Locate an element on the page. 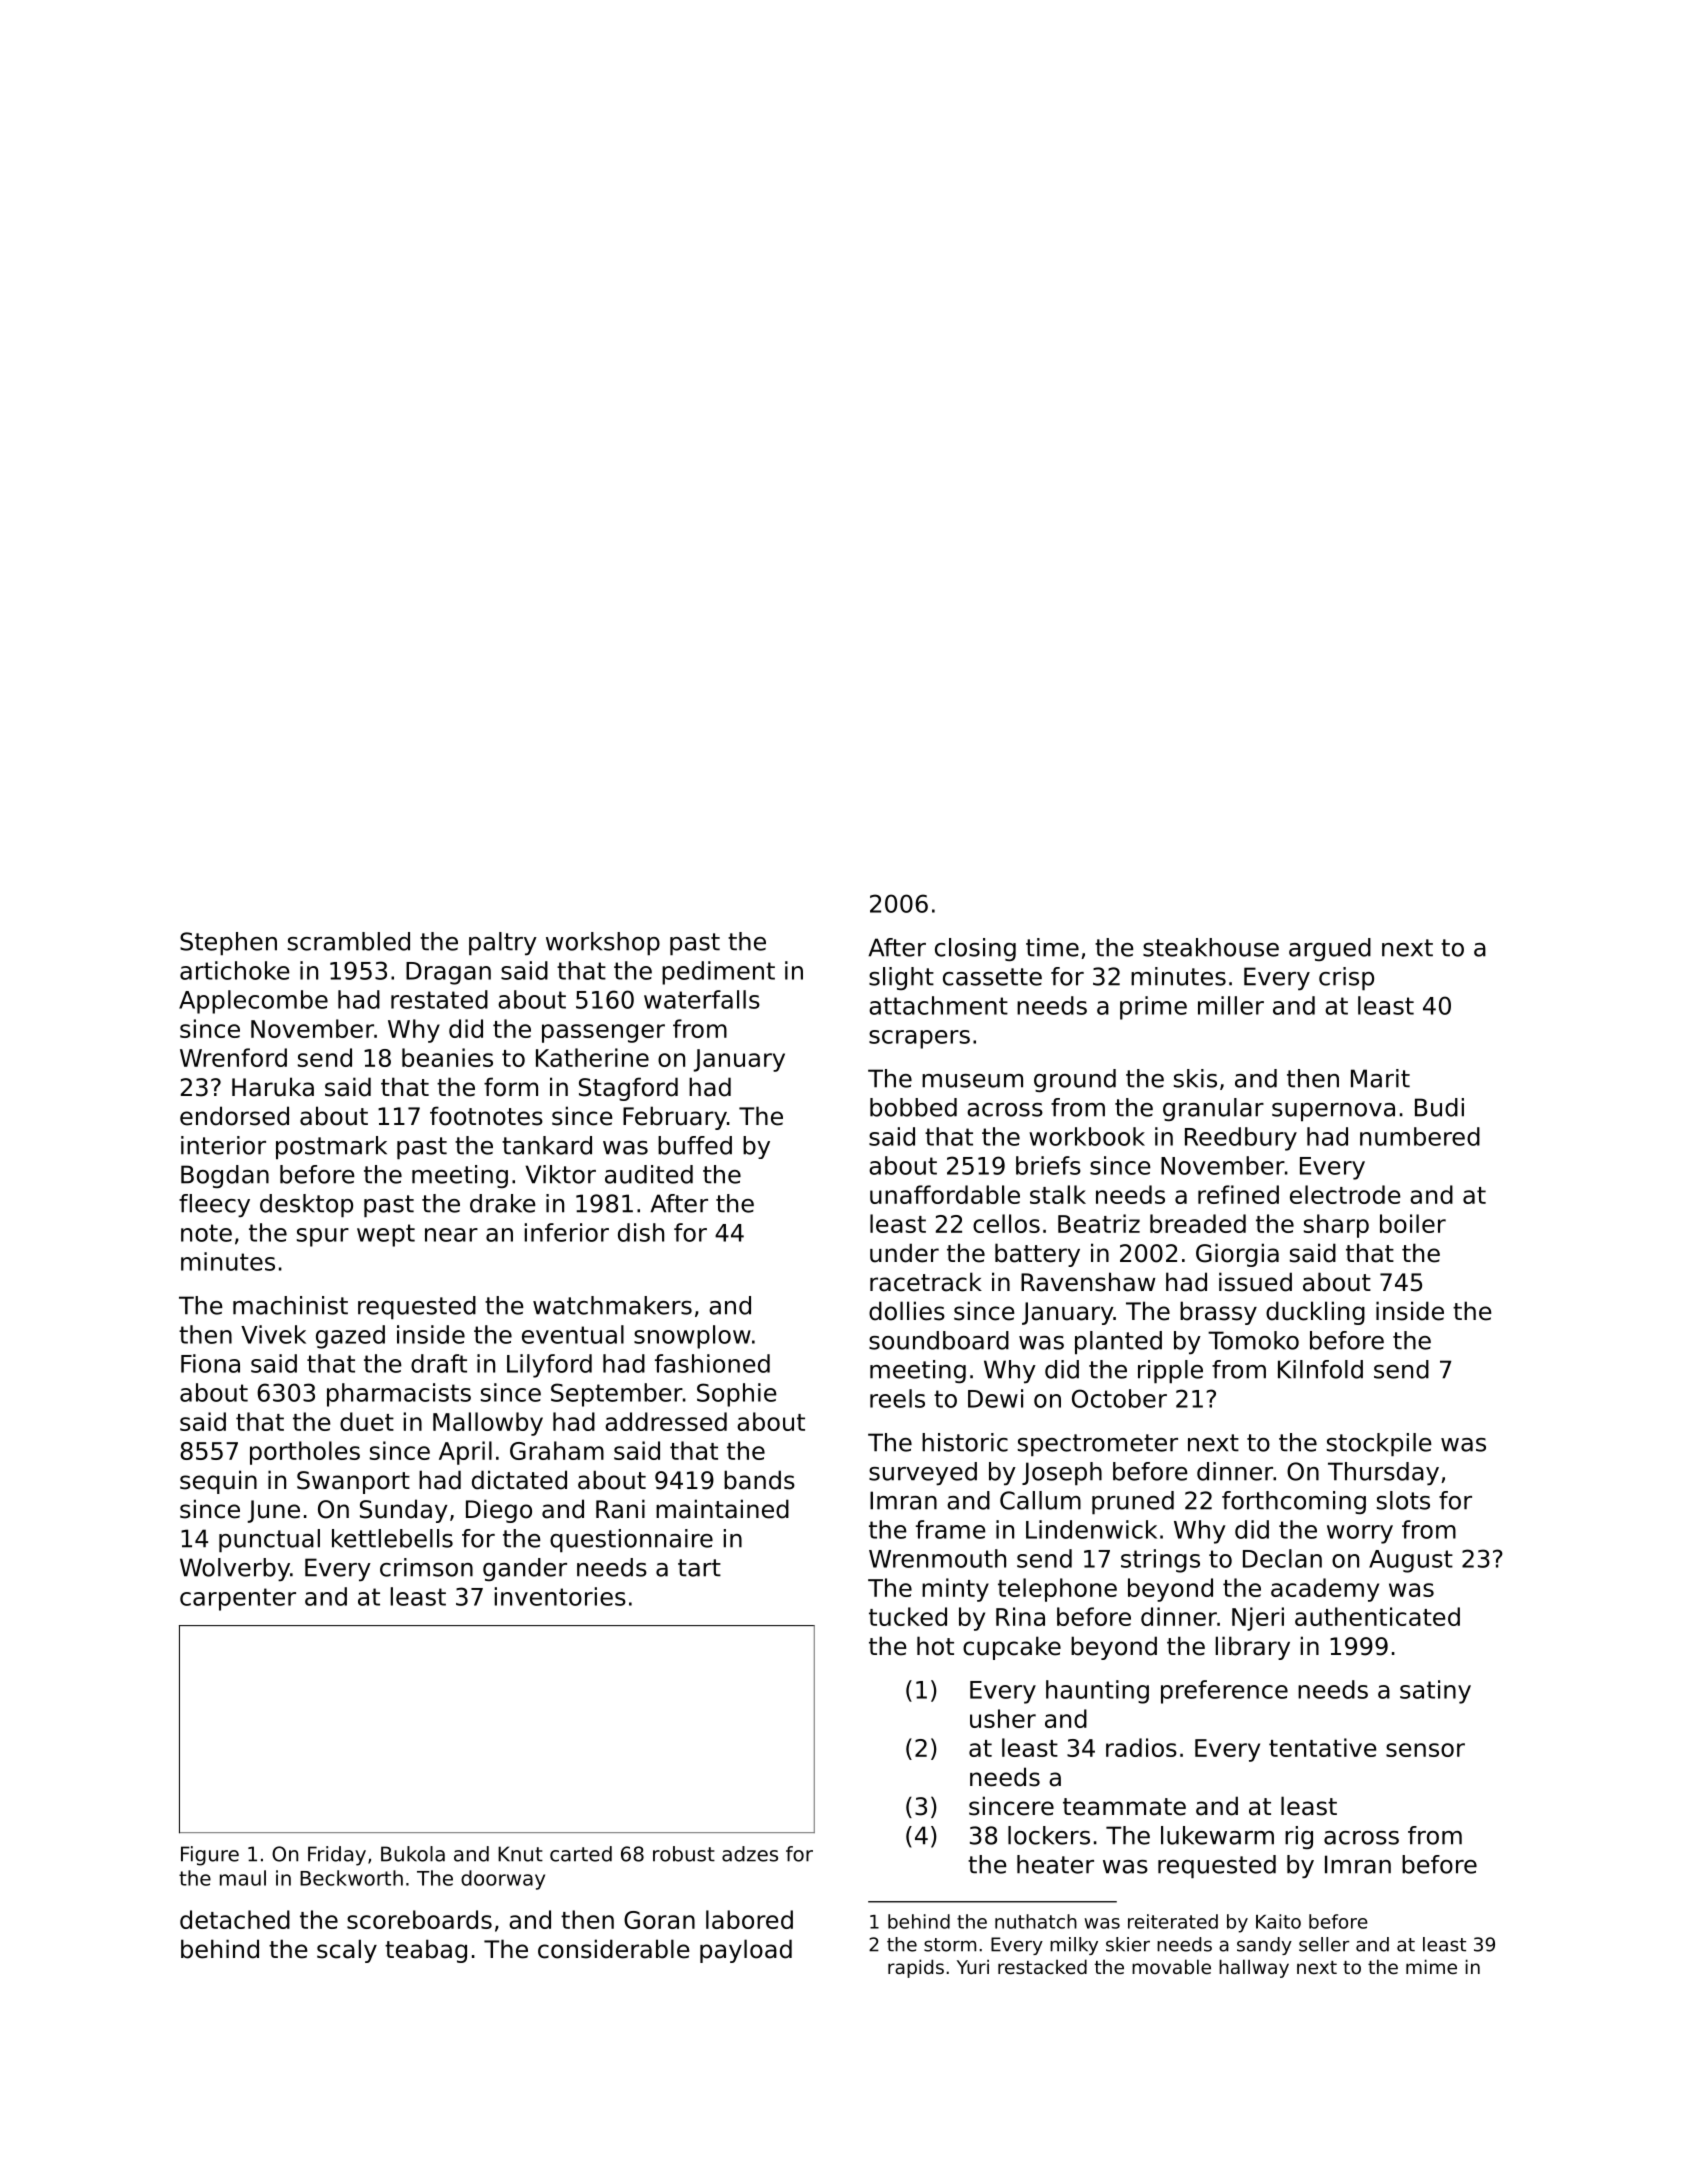  teabag is located at coordinates (426, 1951).
